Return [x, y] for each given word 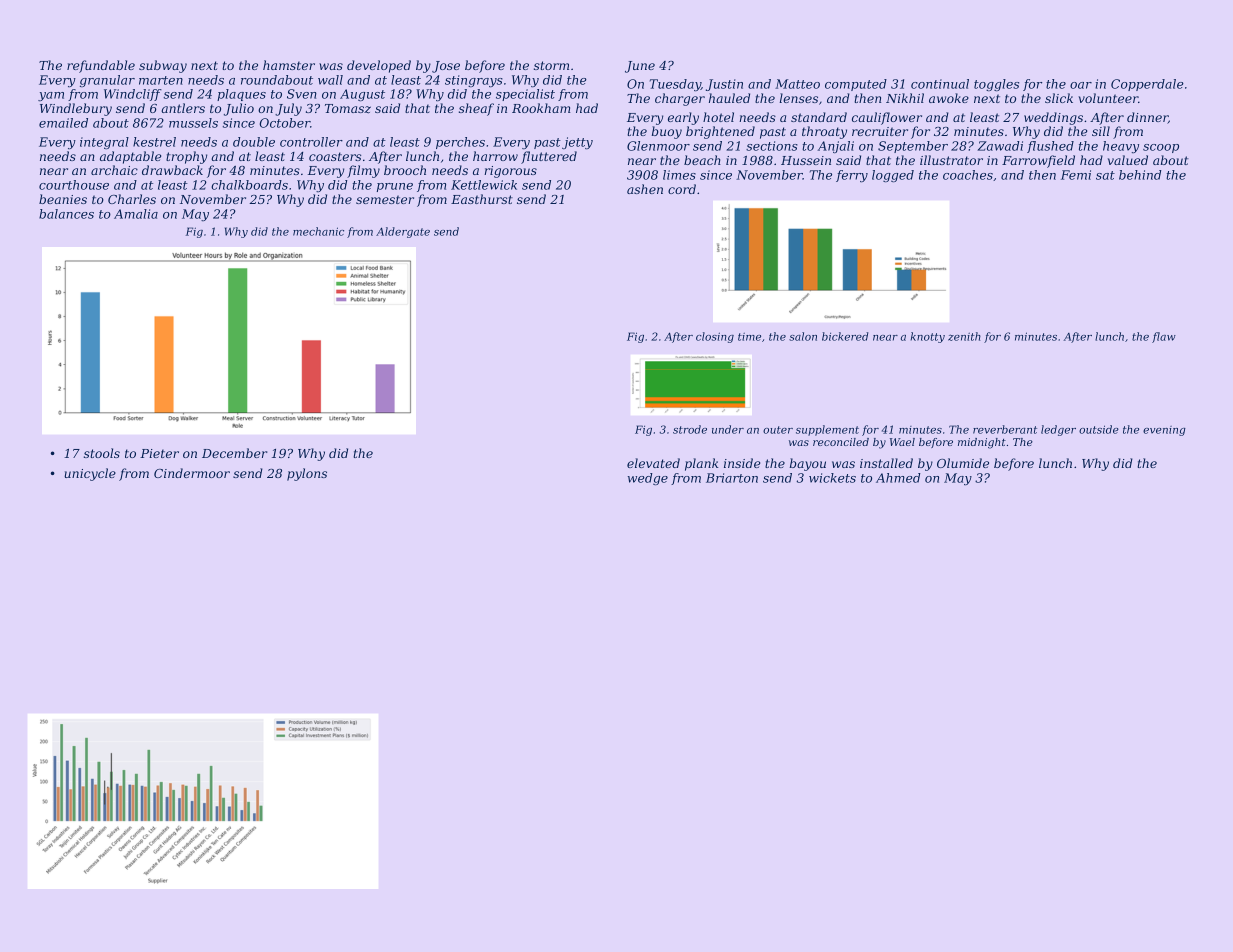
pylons [307, 474]
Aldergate [403, 232]
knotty [928, 337]
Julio [239, 109]
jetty [577, 143]
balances [66, 214]
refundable [101, 66]
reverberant [1005, 429]
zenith [964, 336]
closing [715, 337]
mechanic [318, 231]
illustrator [951, 160]
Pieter [159, 453]
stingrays [474, 81]
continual [940, 84]
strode [690, 429]
